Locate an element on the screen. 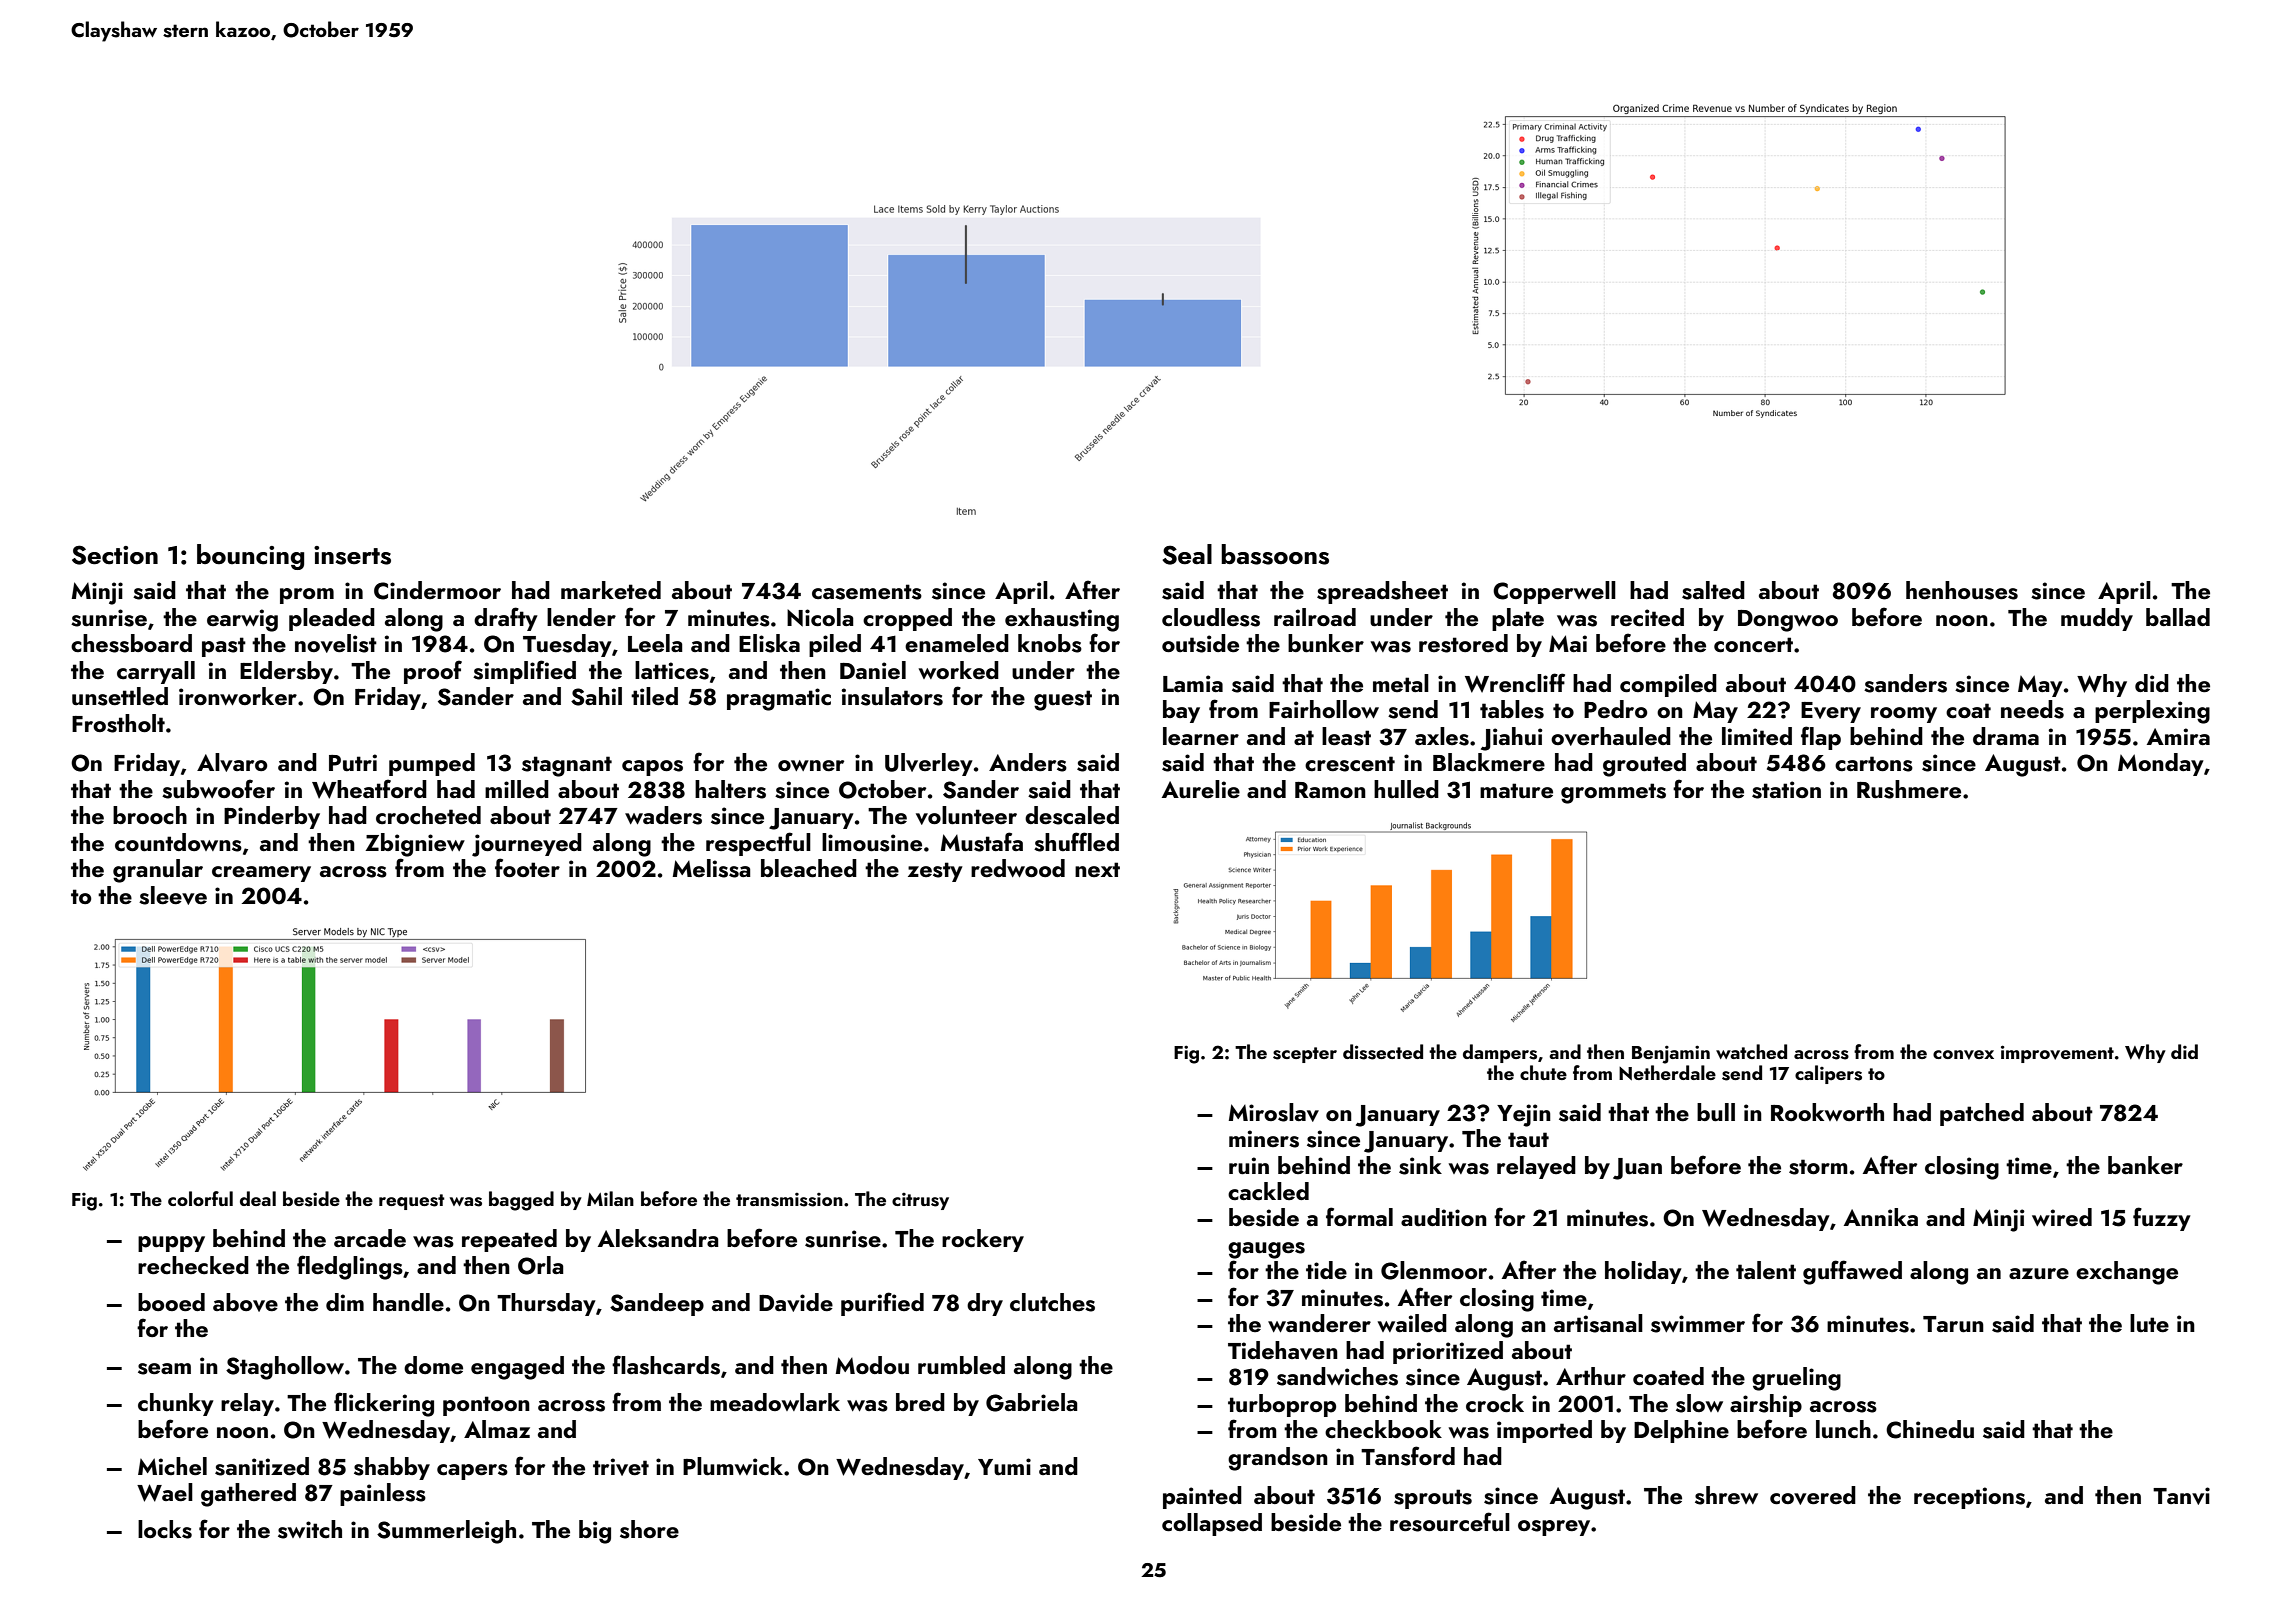 The height and width of the screenshot is (1614, 2282). crocheted is located at coordinates (428, 815).
